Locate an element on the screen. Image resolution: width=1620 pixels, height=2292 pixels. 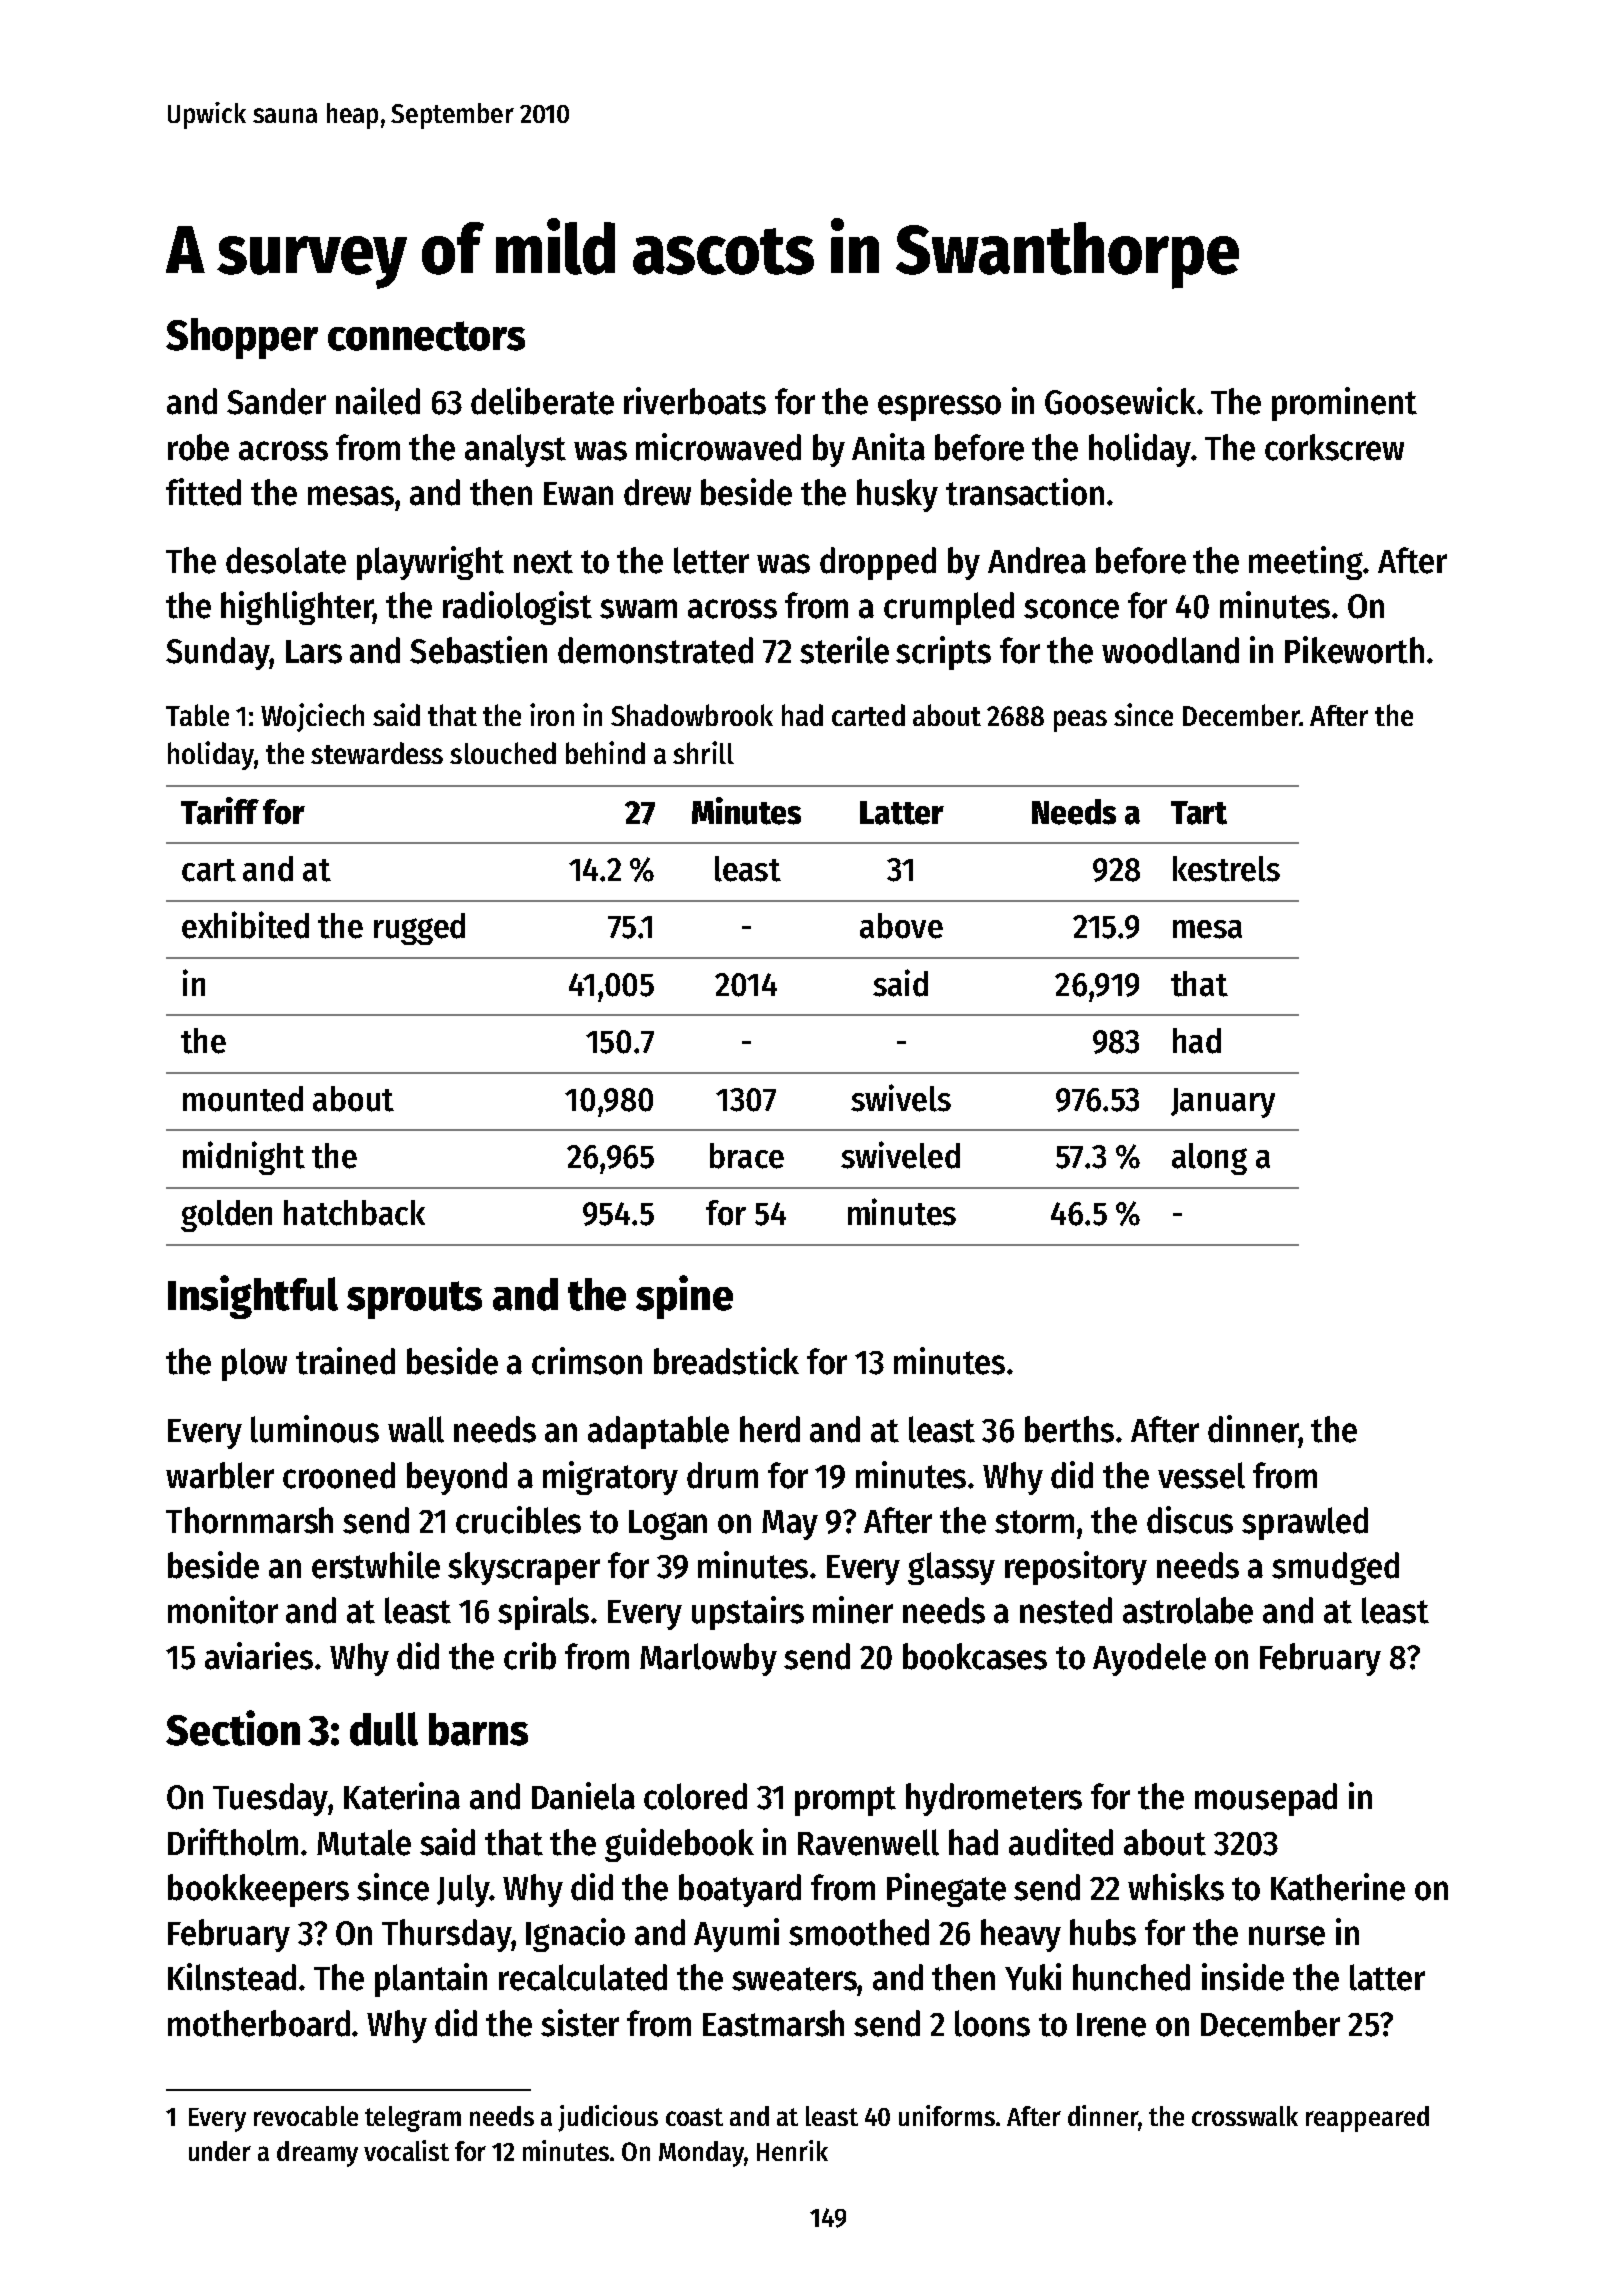
swiveled is located at coordinates (900, 1155).
